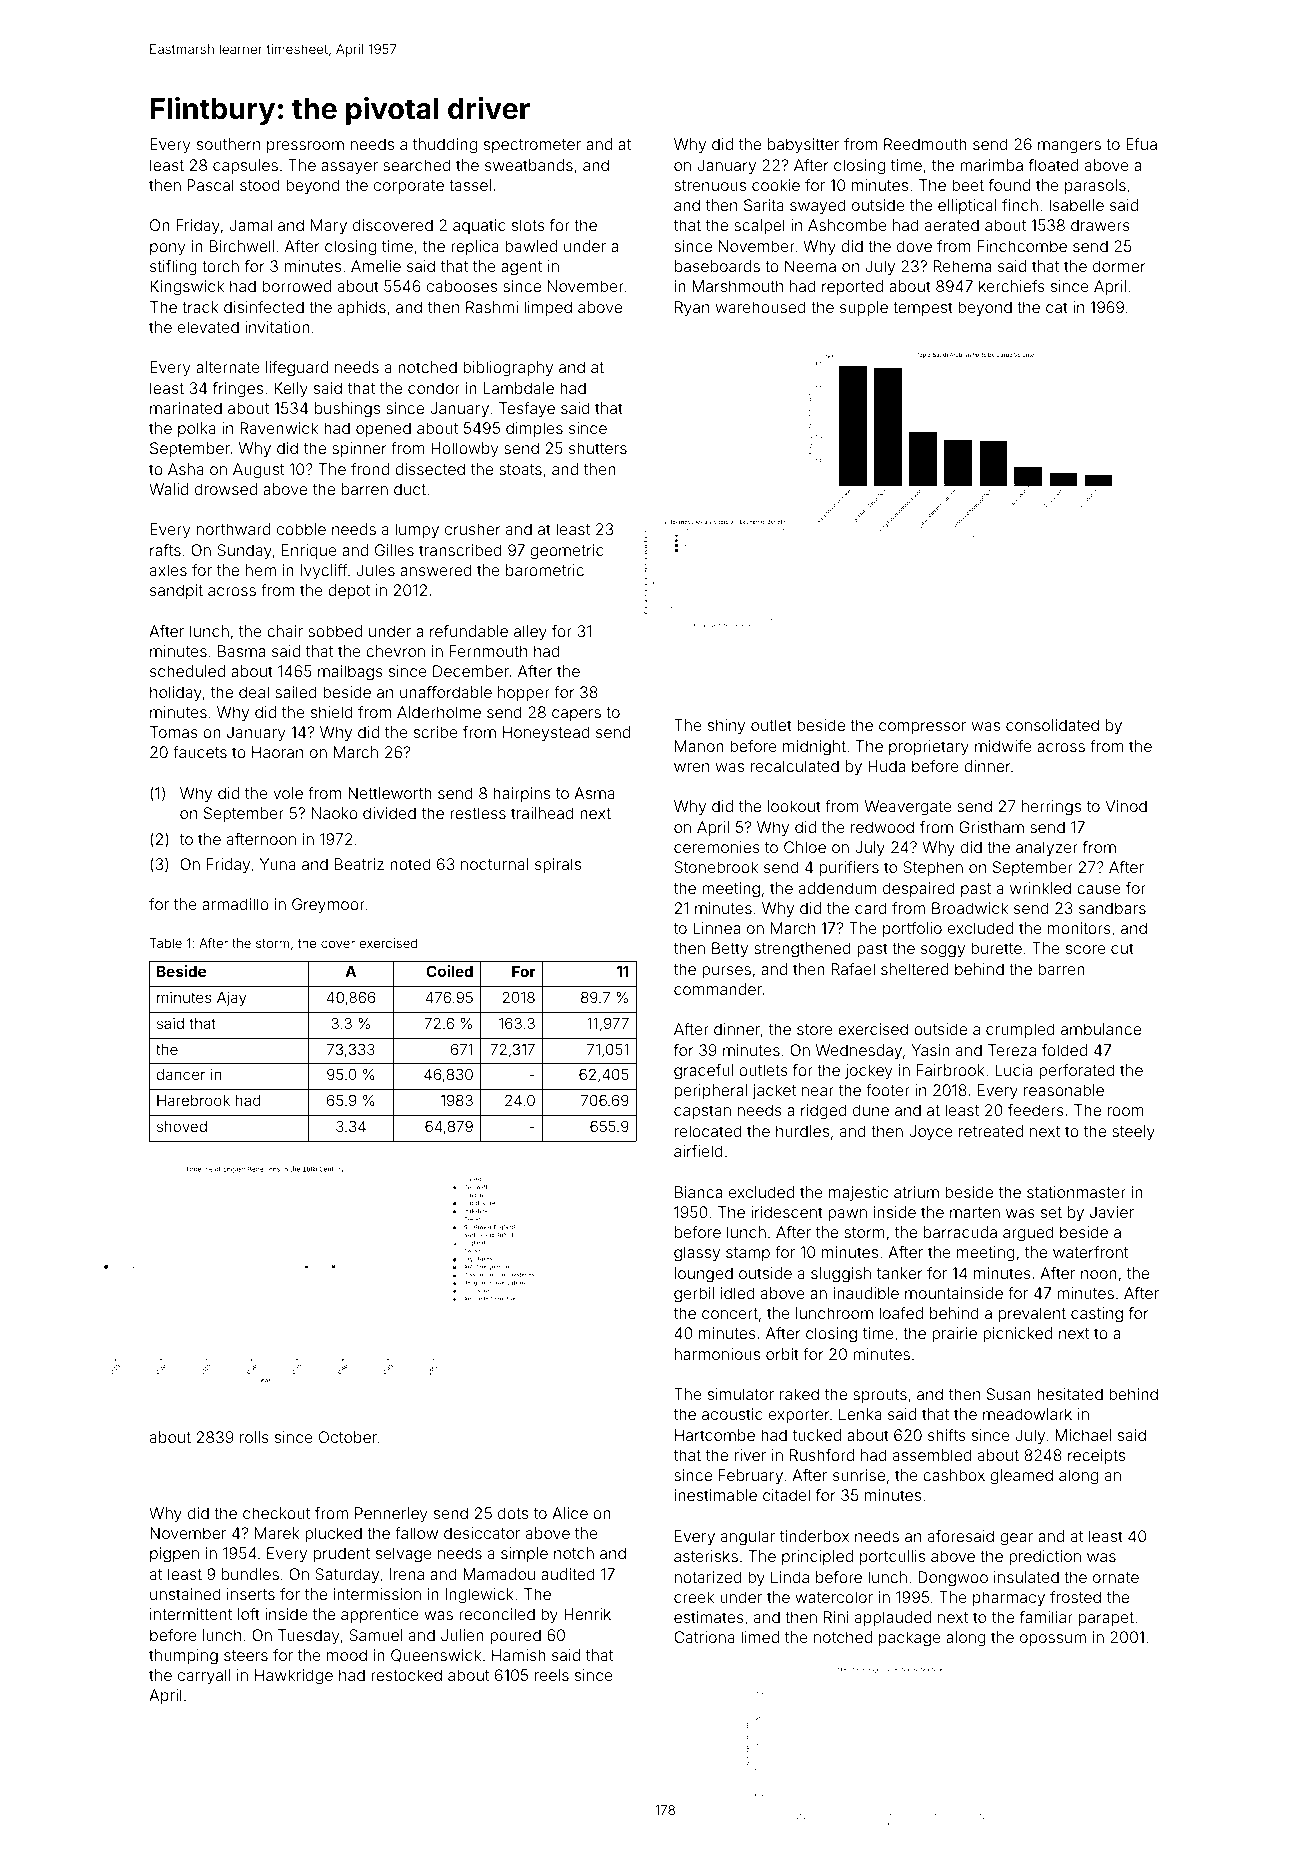 This screenshot has width=1310, height=1853. What do you see at coordinates (228, 144) in the screenshot?
I see `southern` at bounding box center [228, 144].
